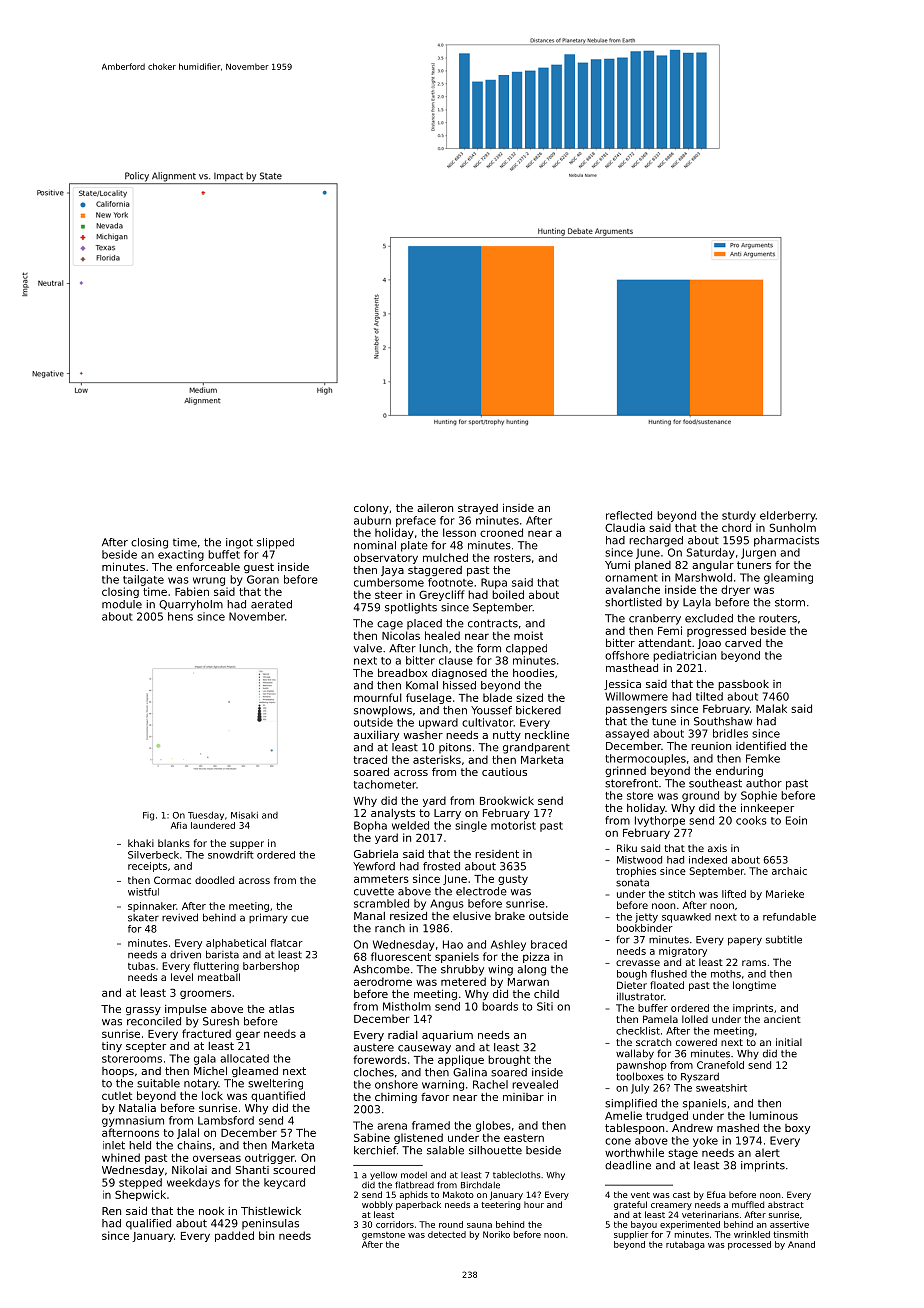 The image size is (924, 1308). Describe the element at coordinates (416, 521) in the screenshot. I see `preface` at that location.
